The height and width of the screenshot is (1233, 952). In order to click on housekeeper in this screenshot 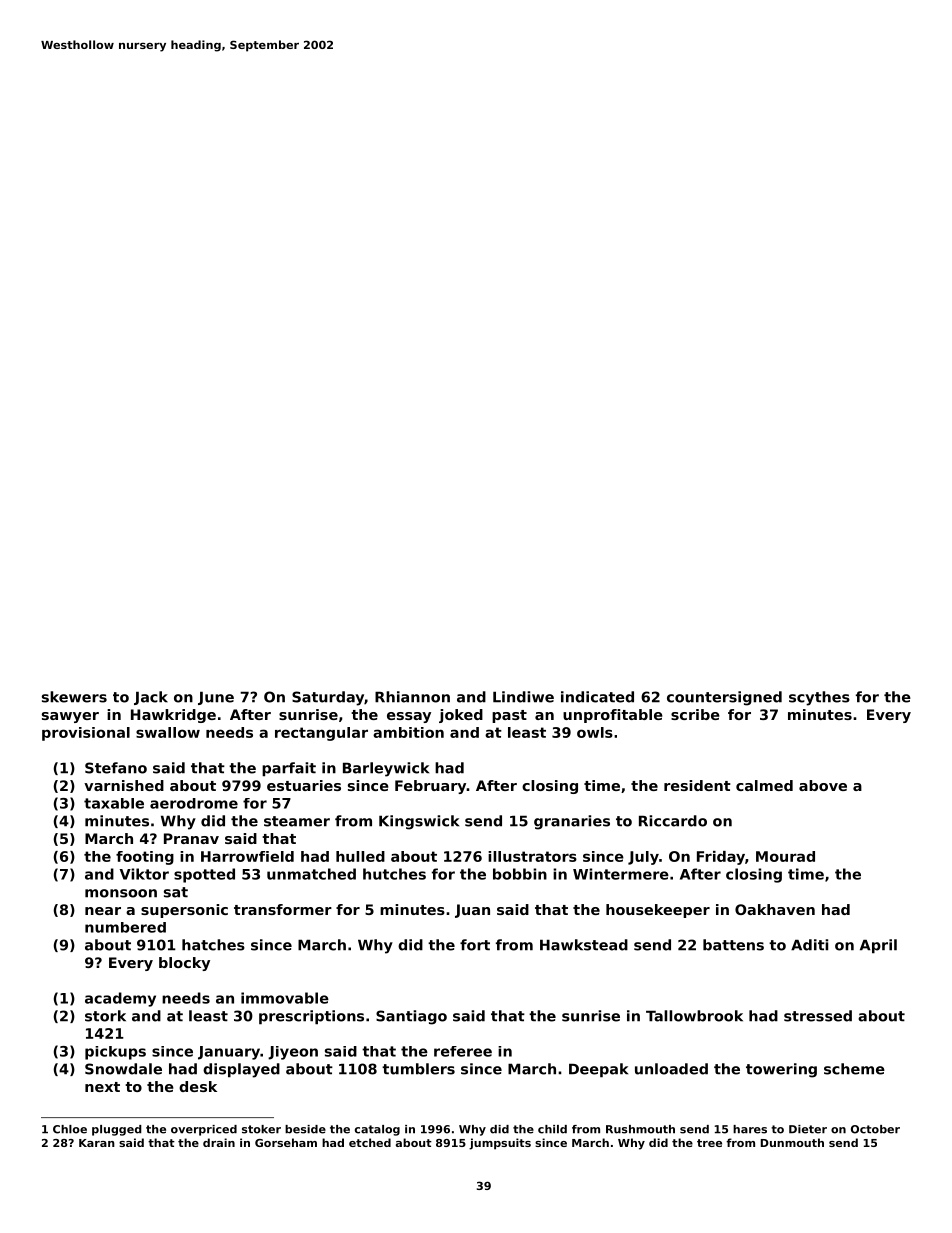, I will do `click(658, 911)`.
